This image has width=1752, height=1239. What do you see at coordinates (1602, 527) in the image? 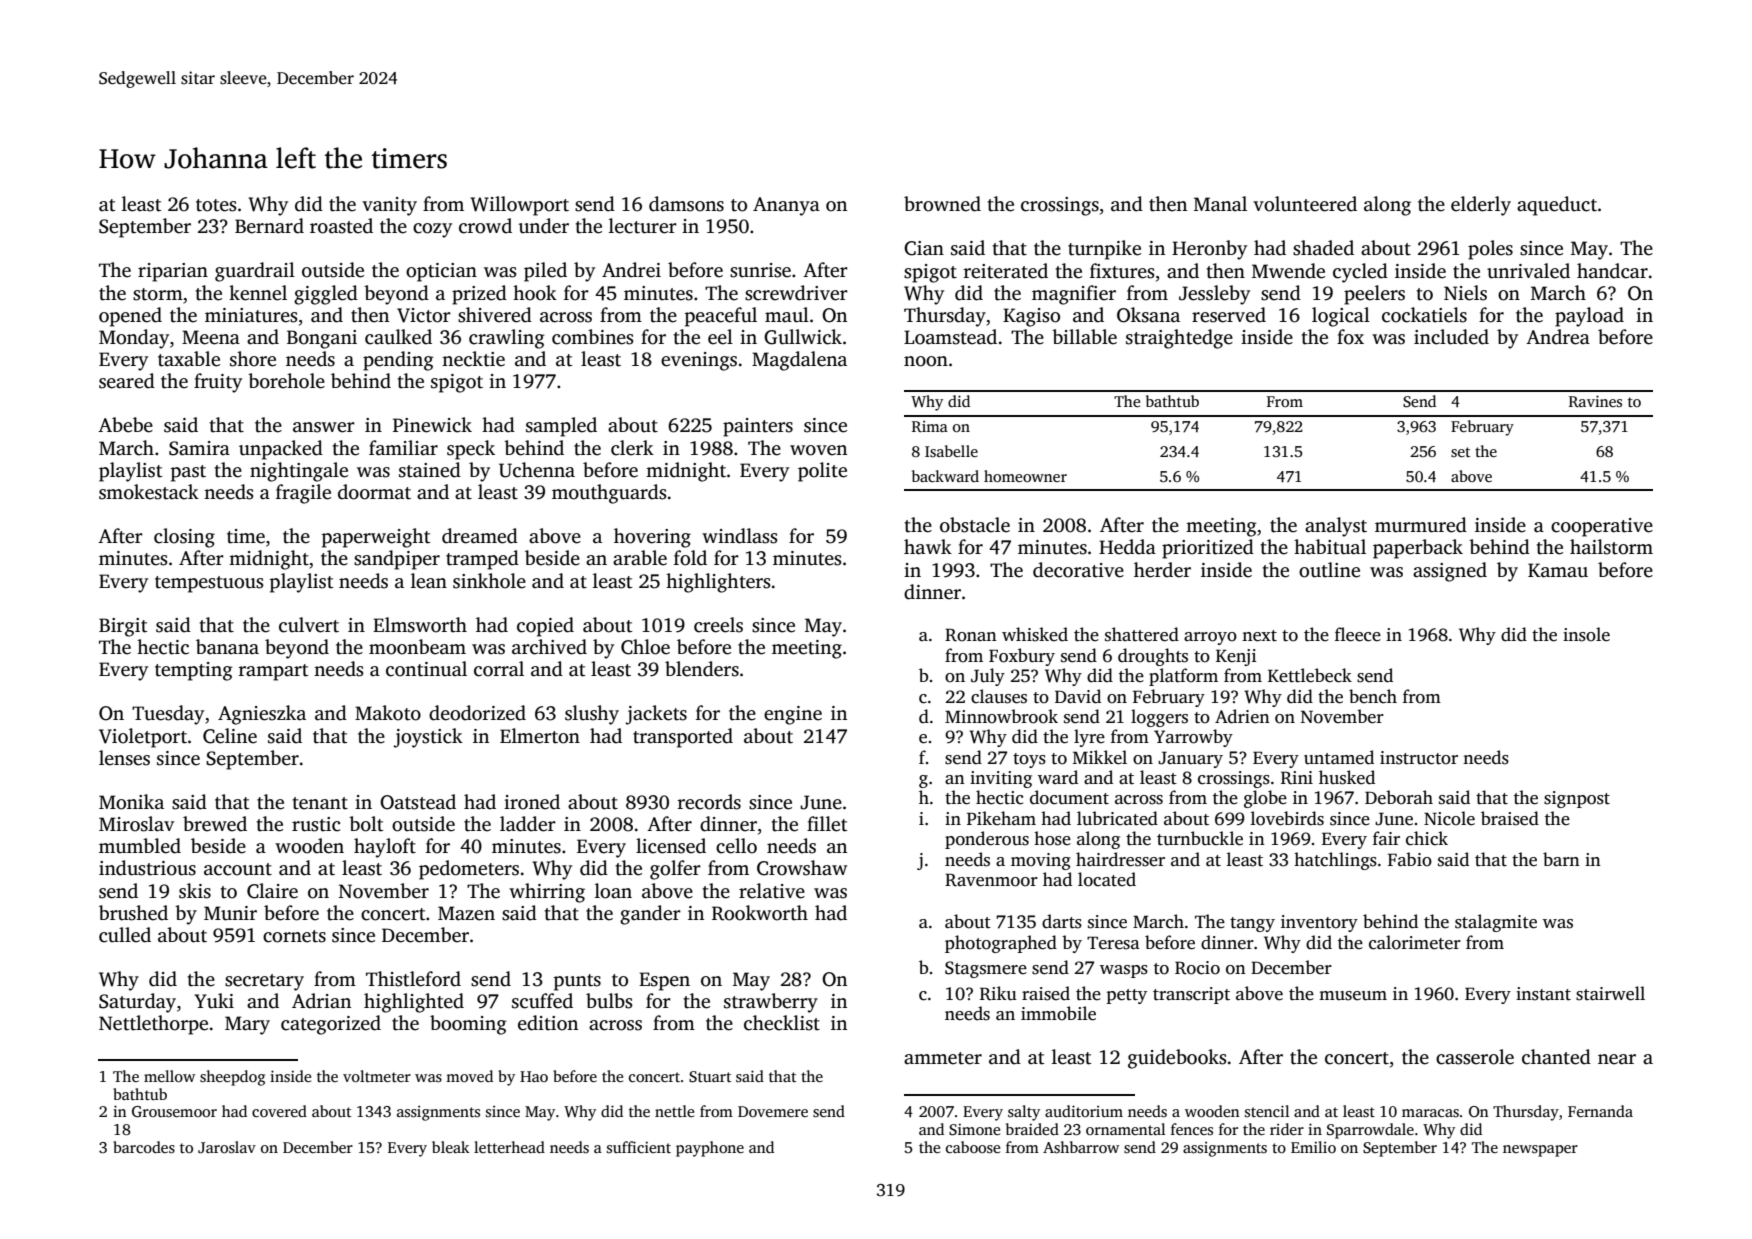
I see `cooperative` at bounding box center [1602, 527].
